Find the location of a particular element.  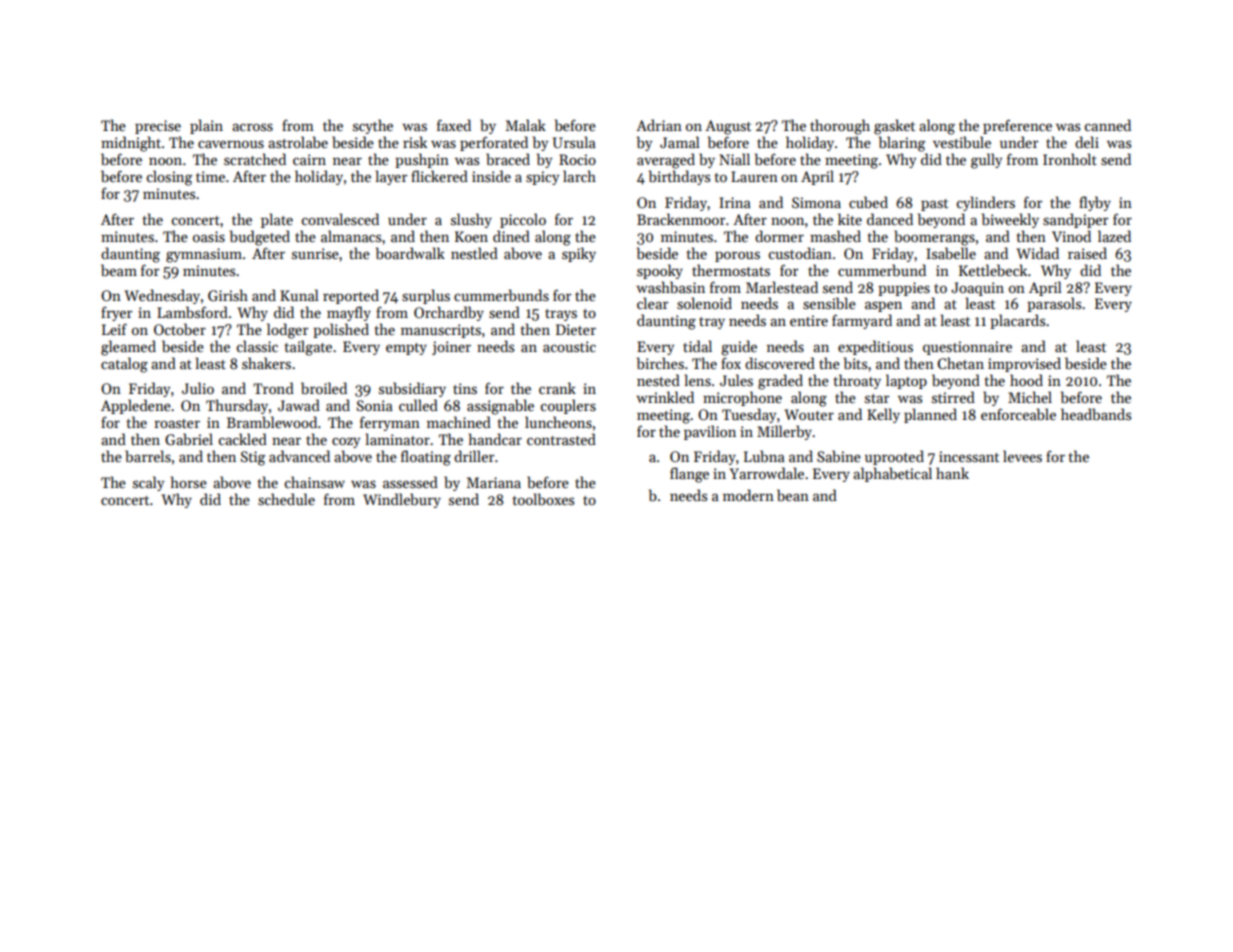

enforceable is located at coordinates (1018, 414).
